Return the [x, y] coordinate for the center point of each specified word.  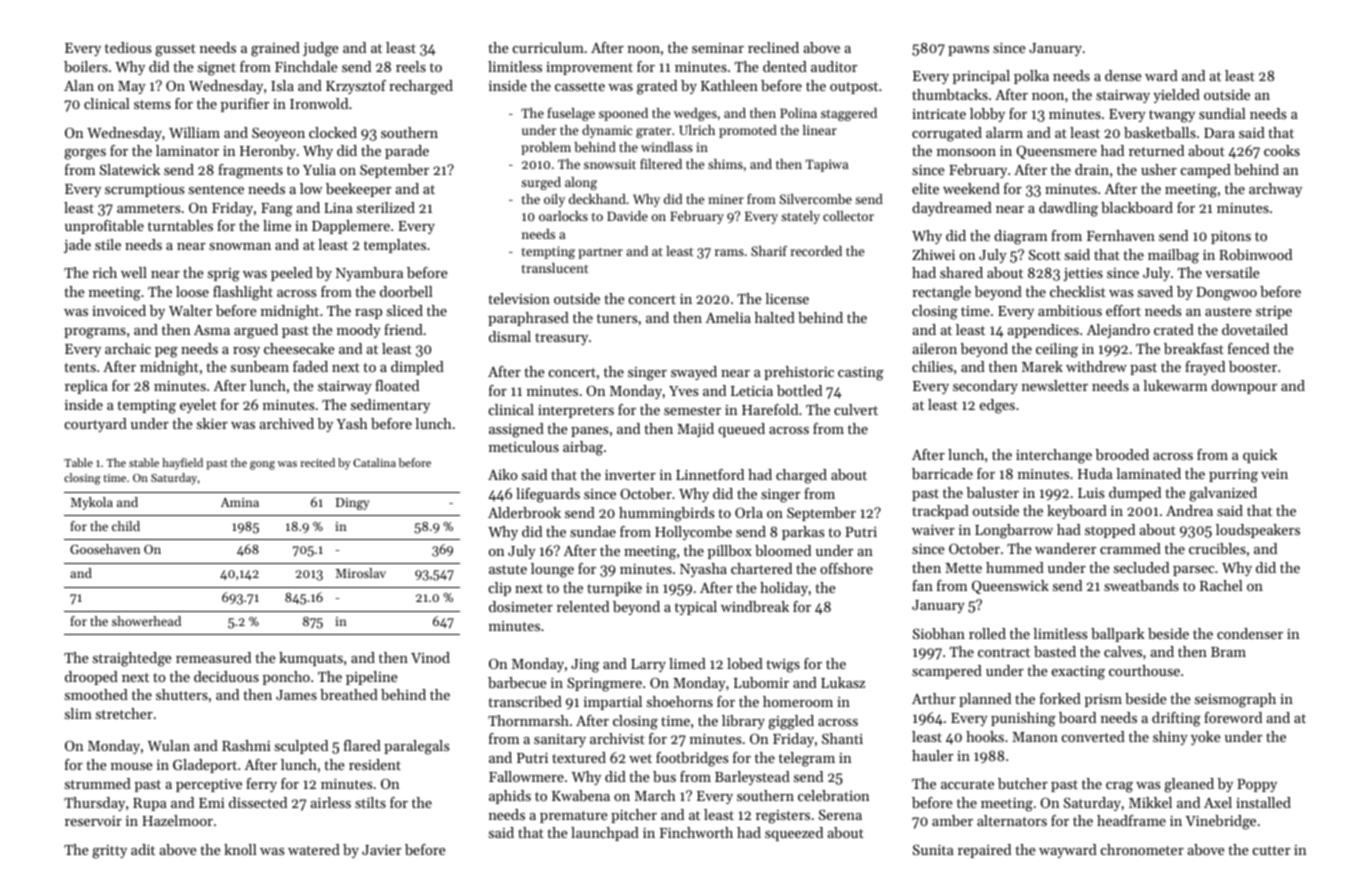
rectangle [941, 293]
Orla [749, 512]
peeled [292, 274]
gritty [109, 852]
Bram [1228, 652]
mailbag [1173, 256]
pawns [968, 51]
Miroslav [361, 573]
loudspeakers [1258, 531]
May [132, 87]
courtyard [96, 425]
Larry [648, 665]
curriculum [548, 47]
